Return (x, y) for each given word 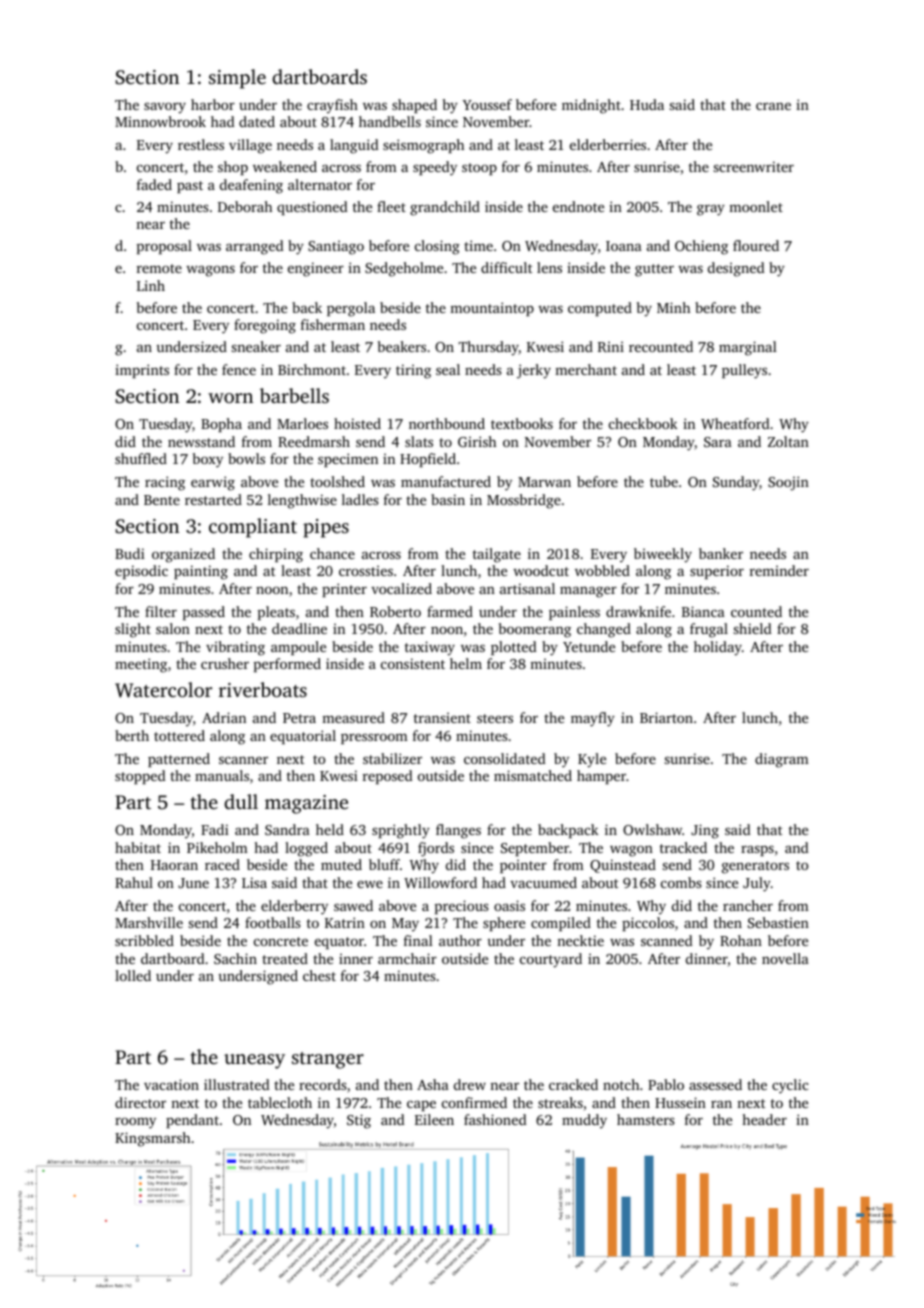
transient (442, 717)
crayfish (332, 106)
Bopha (221, 425)
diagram (782, 760)
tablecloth (280, 1102)
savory (165, 108)
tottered (179, 735)
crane (773, 106)
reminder (779, 570)
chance (332, 553)
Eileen (434, 1119)
